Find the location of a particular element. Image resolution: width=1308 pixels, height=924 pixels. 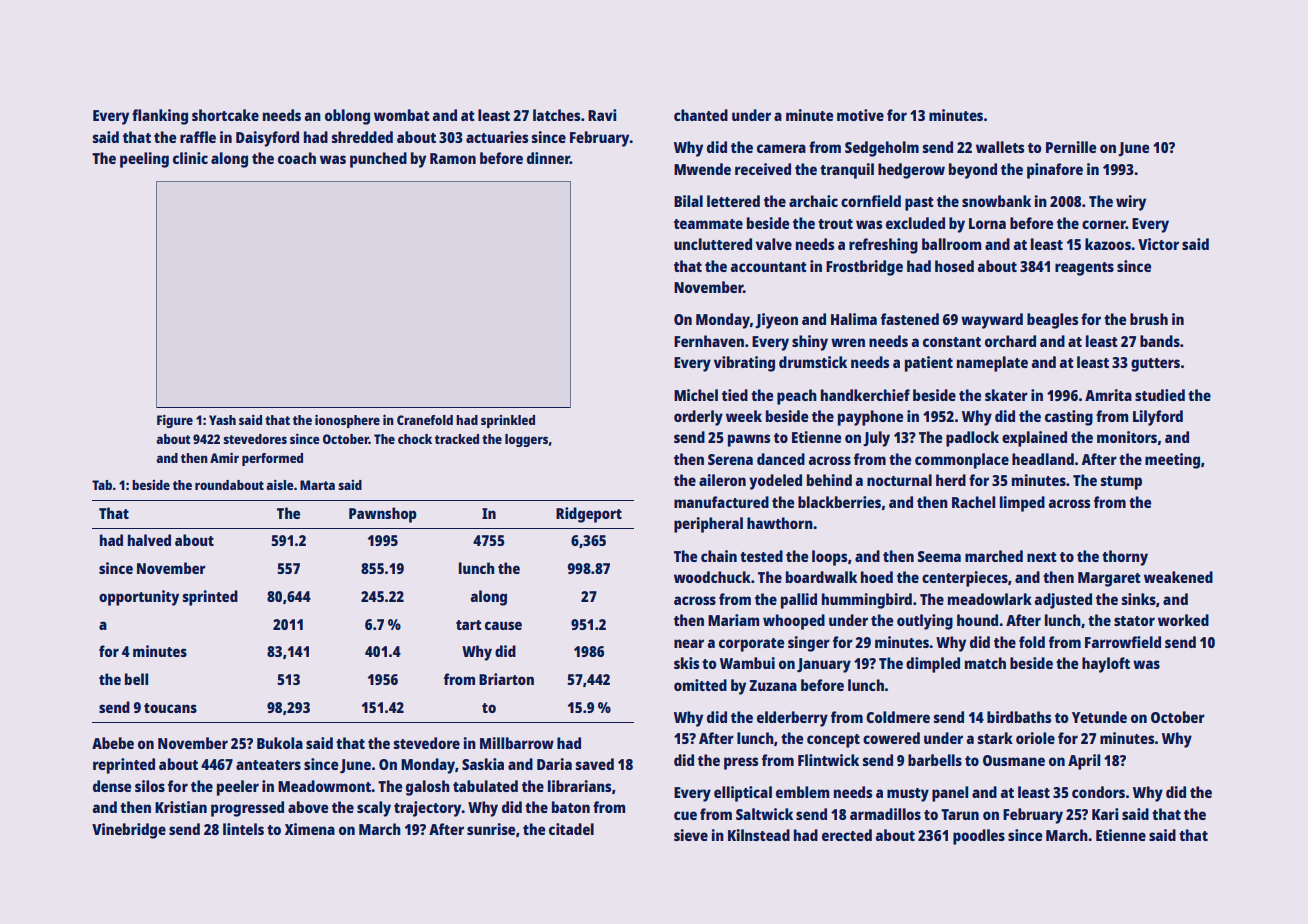

flanking is located at coordinates (160, 117).
